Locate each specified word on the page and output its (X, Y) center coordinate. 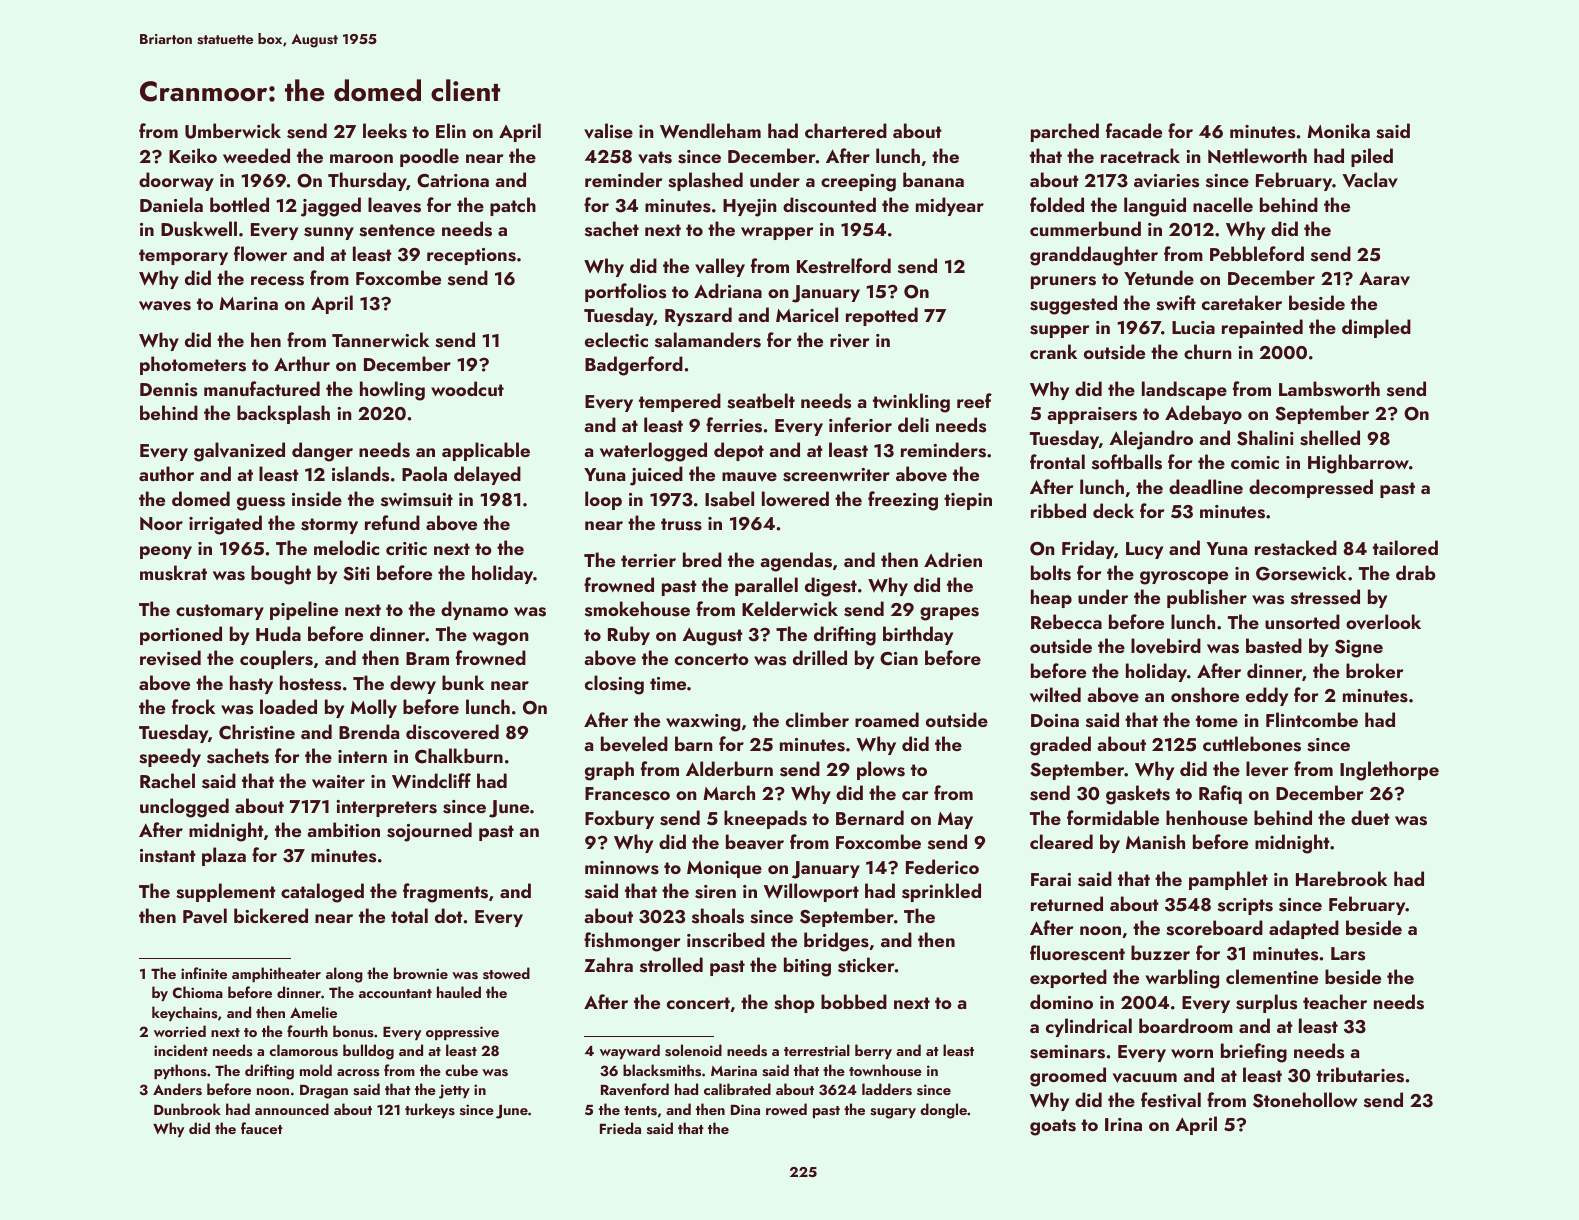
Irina (1123, 1124)
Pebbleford (1257, 253)
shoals (718, 916)
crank (1053, 351)
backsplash (283, 414)
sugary (893, 1113)
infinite (204, 973)
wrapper (777, 233)
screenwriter (836, 475)
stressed (1325, 597)
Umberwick (233, 131)
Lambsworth (1329, 389)
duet (1370, 817)
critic (406, 548)
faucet (262, 1128)
